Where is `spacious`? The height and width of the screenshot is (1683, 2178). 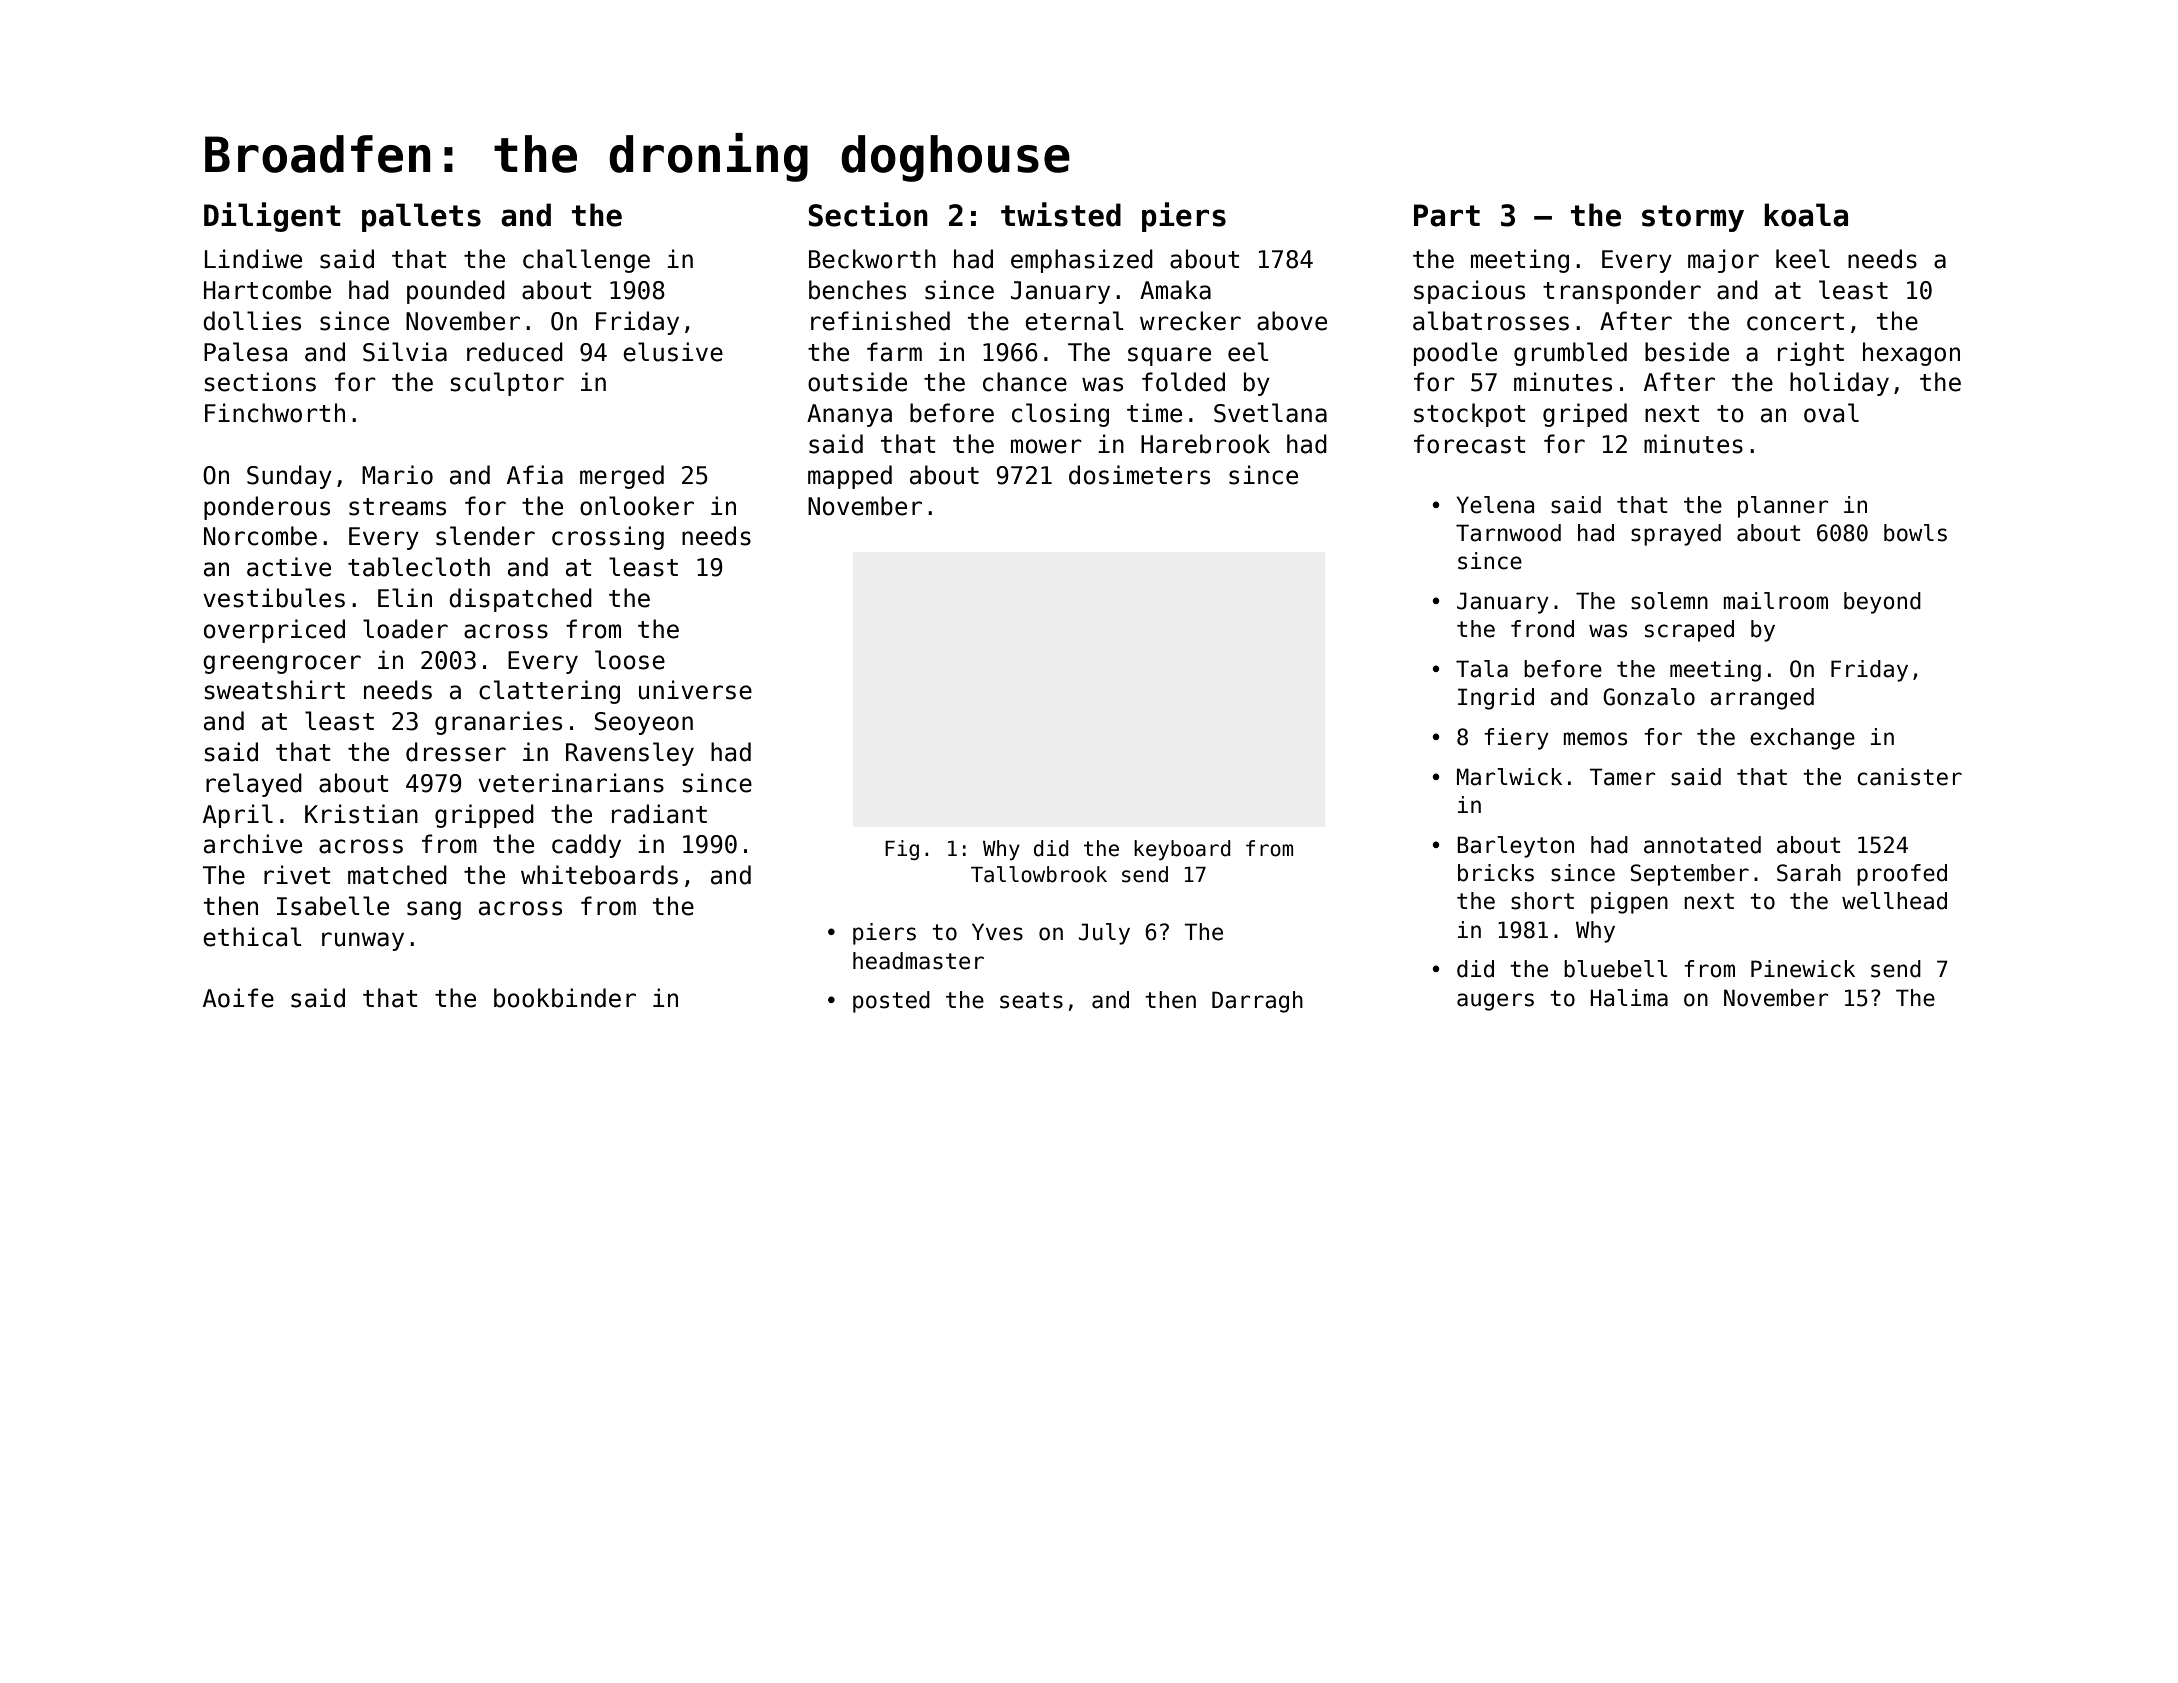 spacious is located at coordinates (1469, 292).
